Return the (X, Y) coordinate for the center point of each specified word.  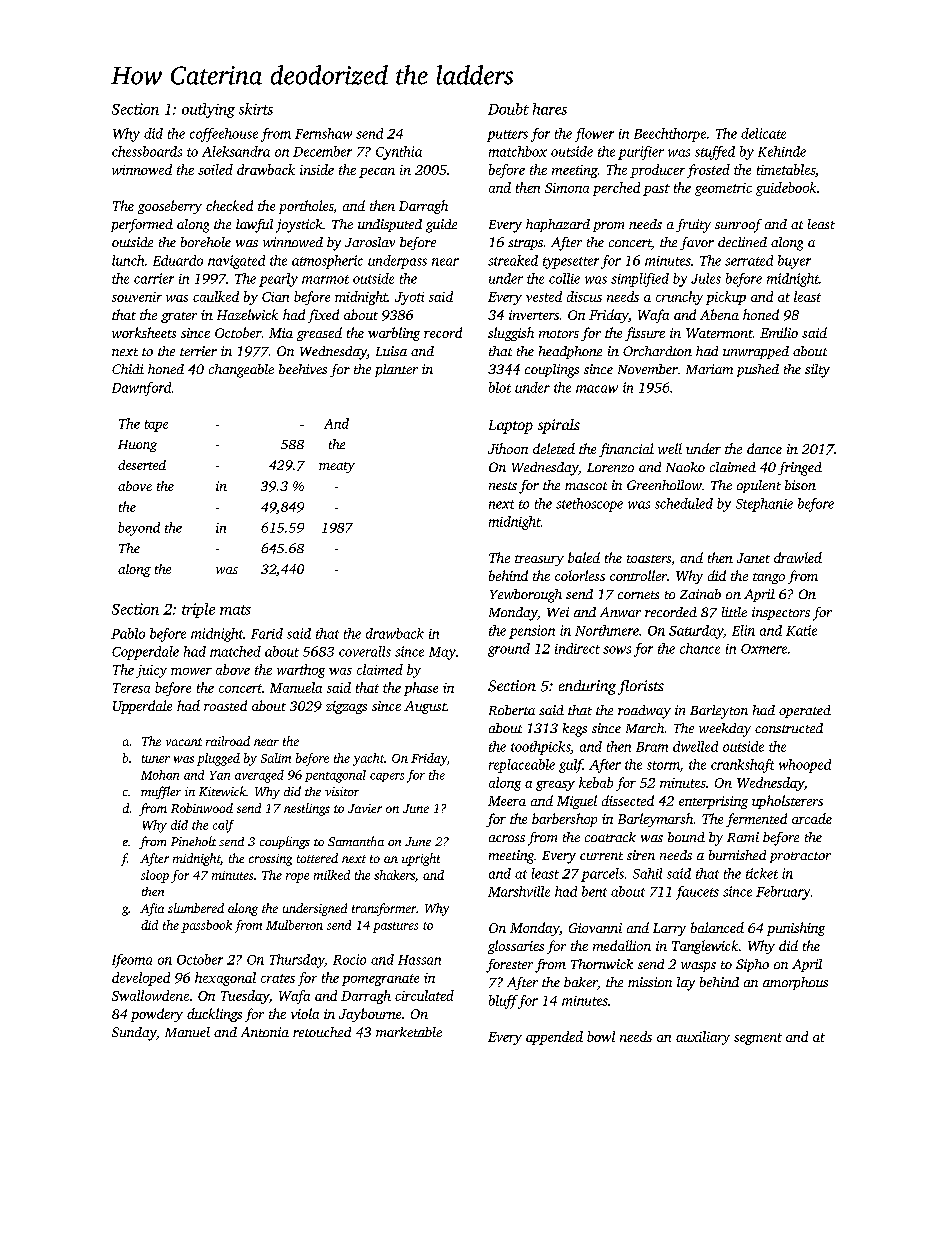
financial (626, 450)
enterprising (713, 802)
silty (817, 371)
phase (421, 689)
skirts (256, 109)
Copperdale (145, 653)
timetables (786, 169)
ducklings (214, 1015)
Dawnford (141, 389)
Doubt (508, 109)
